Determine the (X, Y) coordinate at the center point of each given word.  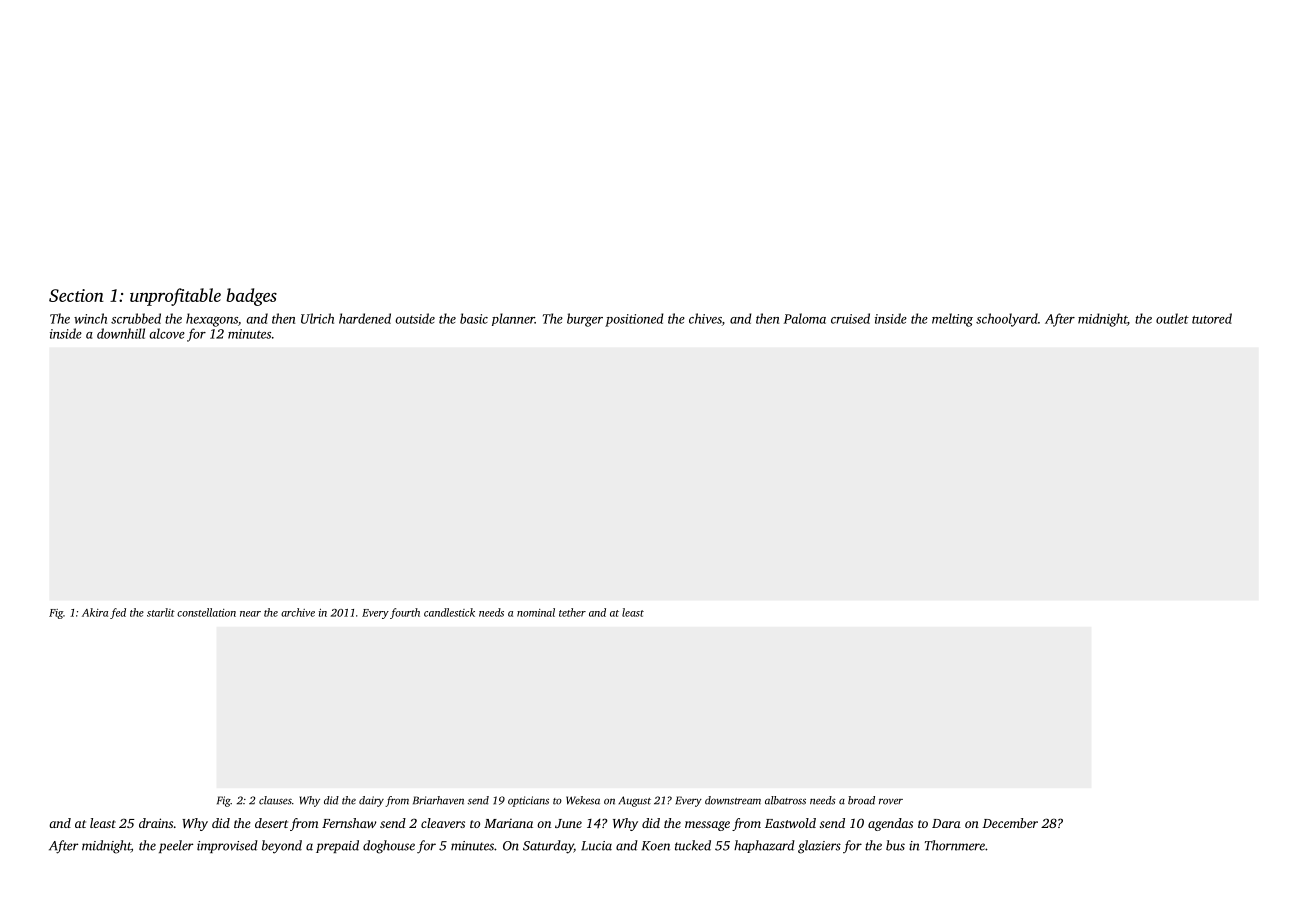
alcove (167, 333)
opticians (528, 801)
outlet (1172, 318)
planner (513, 319)
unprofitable (175, 297)
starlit (161, 612)
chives (705, 318)
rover (891, 801)
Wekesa (583, 800)
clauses (275, 800)
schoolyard (1007, 320)
